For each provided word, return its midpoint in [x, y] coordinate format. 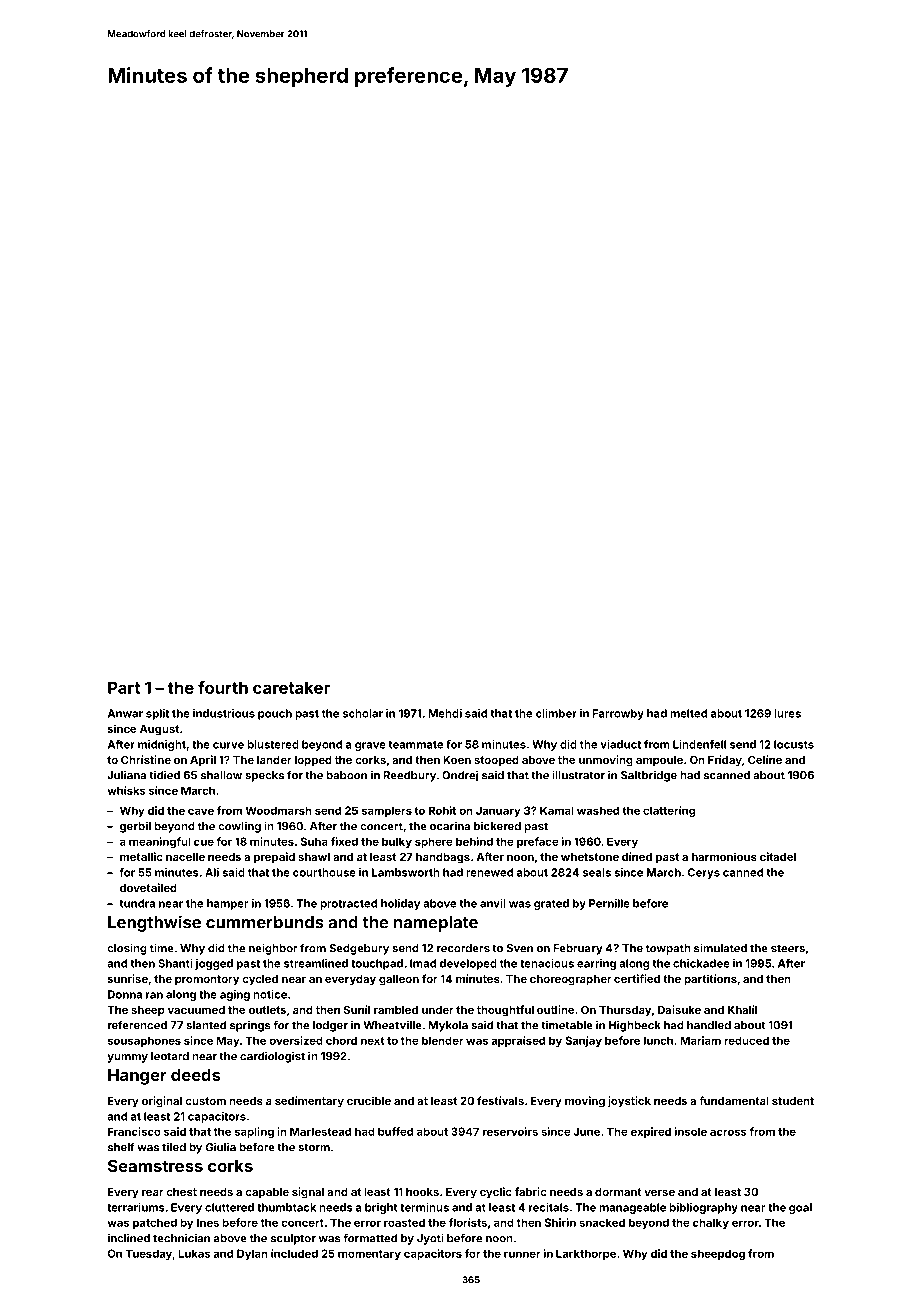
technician [181, 1238]
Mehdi [445, 713]
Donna [125, 994]
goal [800, 1208]
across [728, 1132]
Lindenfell [699, 744]
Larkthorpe [586, 1254]
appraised [518, 1041]
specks [264, 776]
